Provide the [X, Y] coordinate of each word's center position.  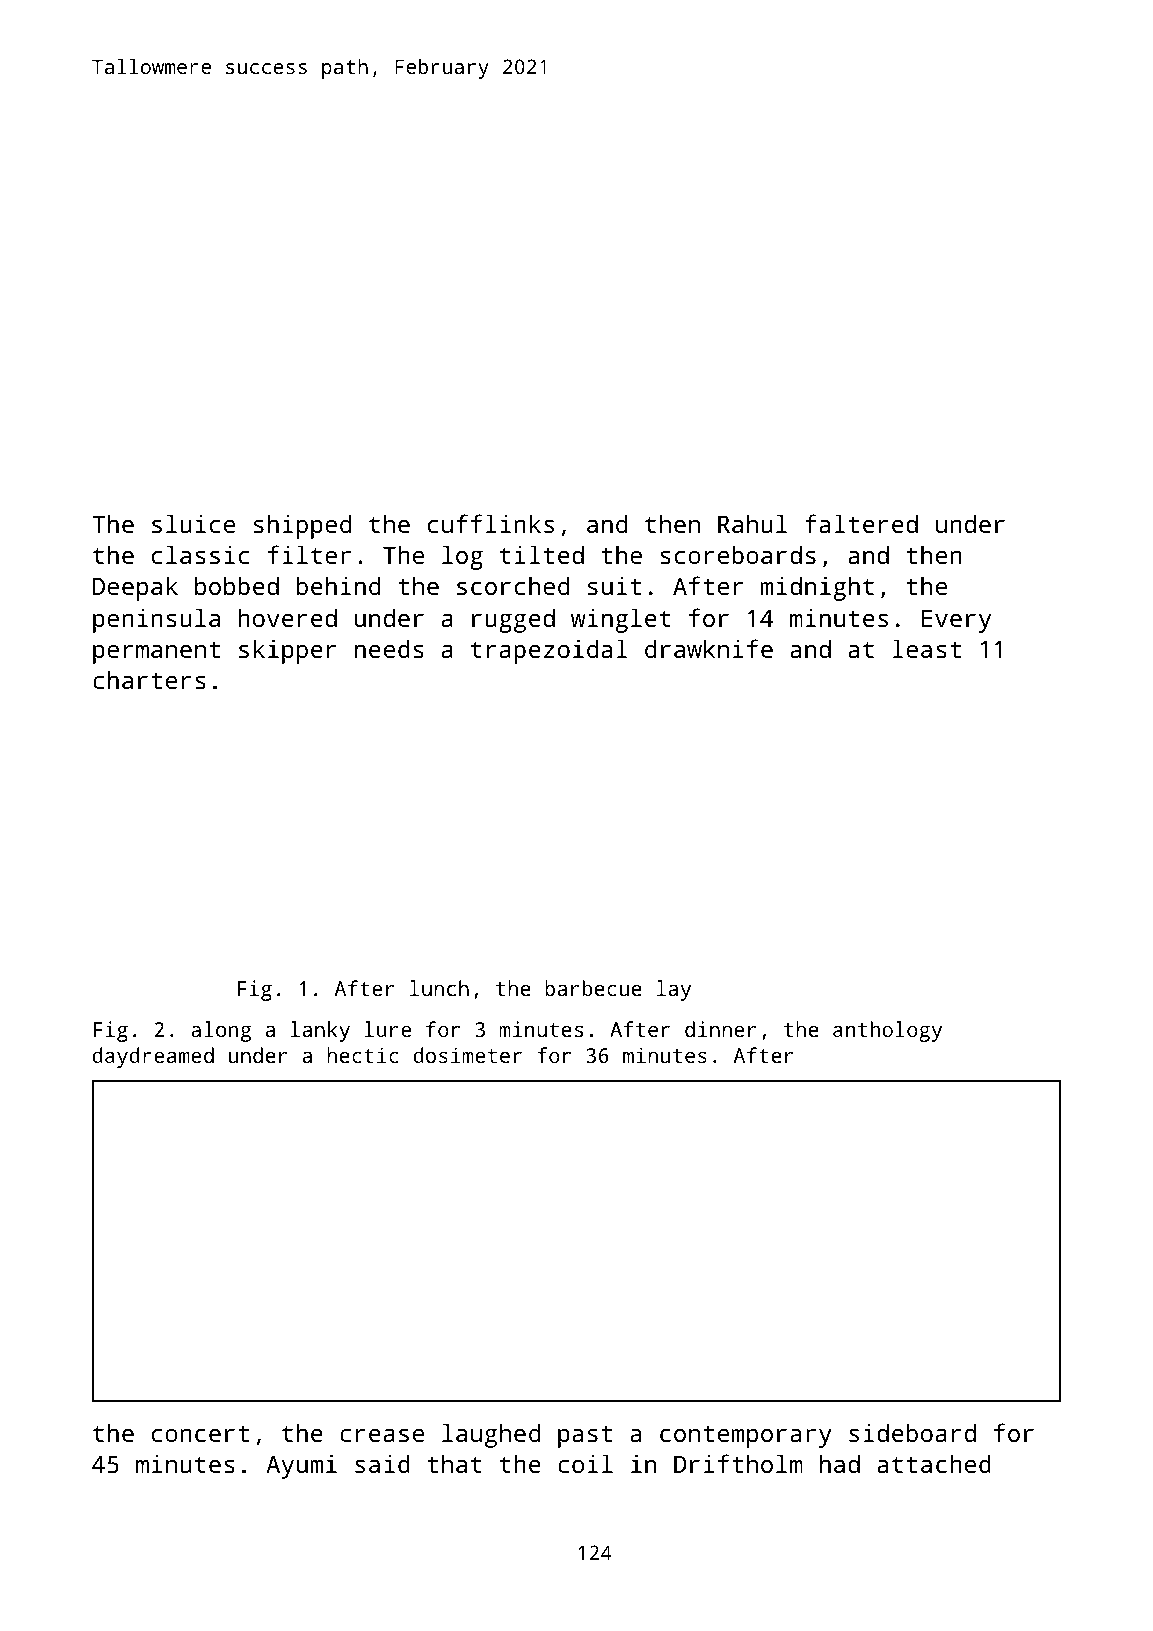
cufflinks [491, 523]
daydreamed [153, 1057]
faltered [861, 523]
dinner [720, 1029]
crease [382, 1435]
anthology [887, 1031]
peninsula [156, 620]
